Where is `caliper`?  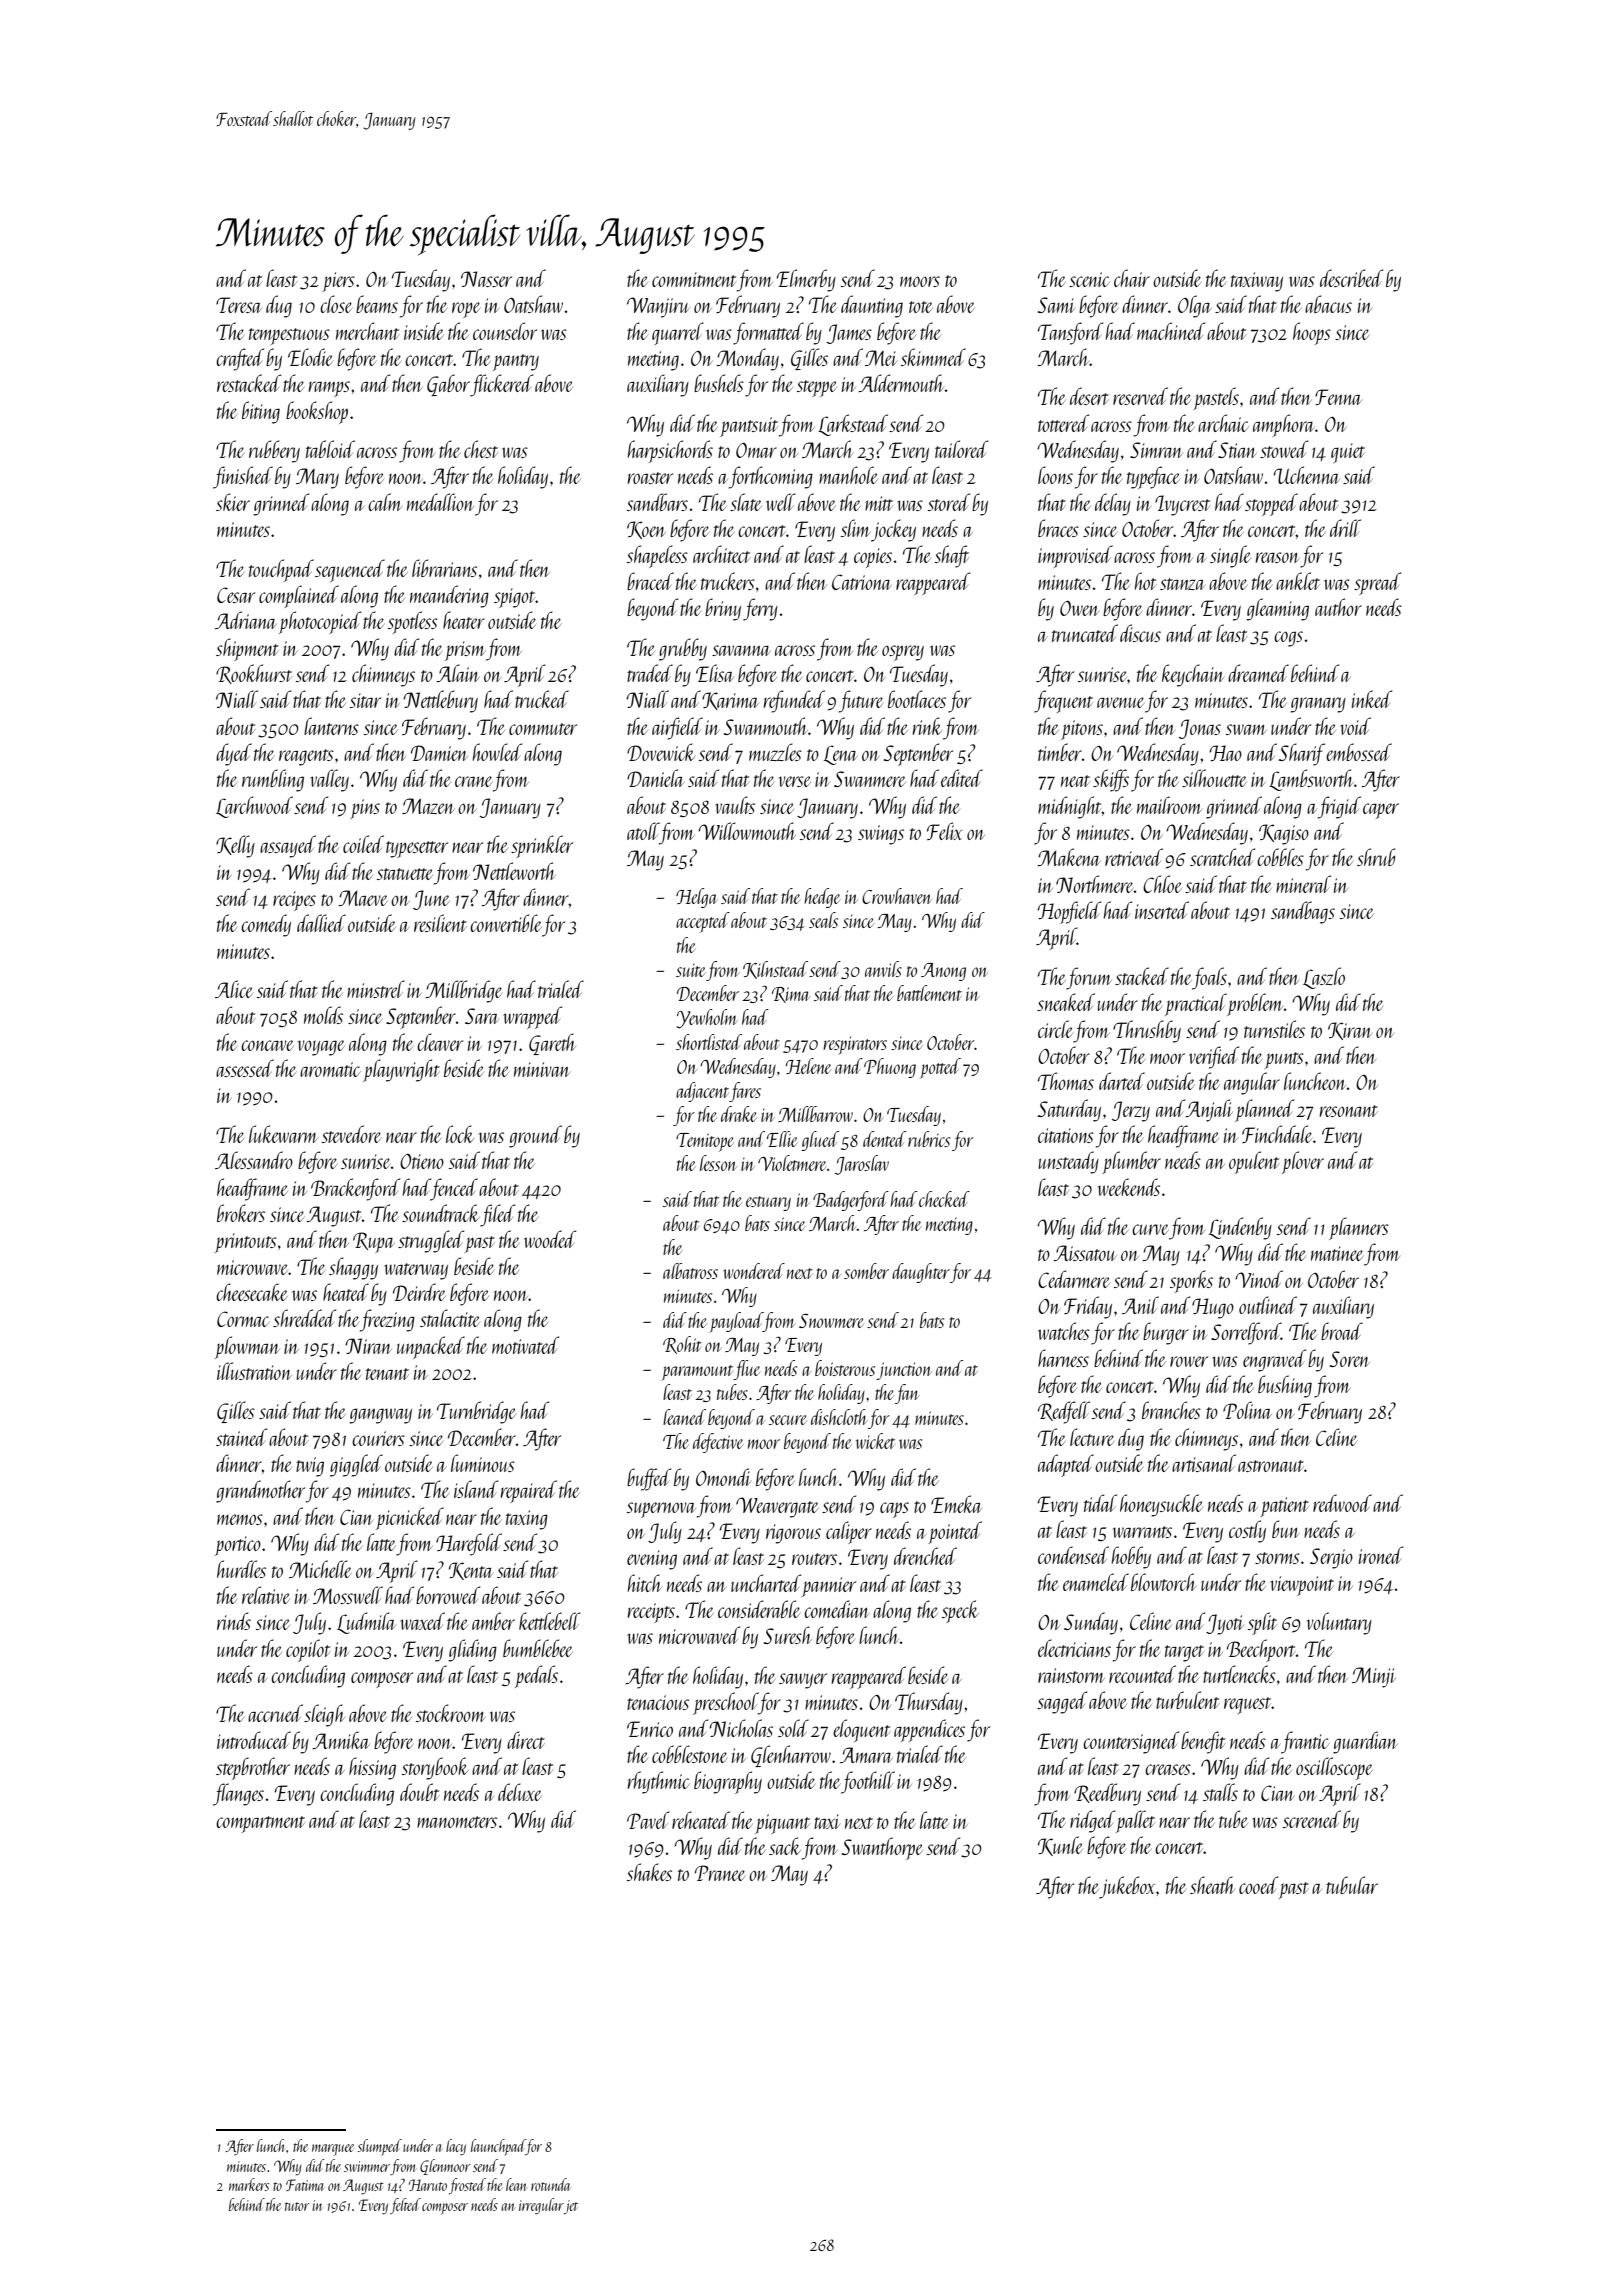
caliper is located at coordinates (849, 1532).
